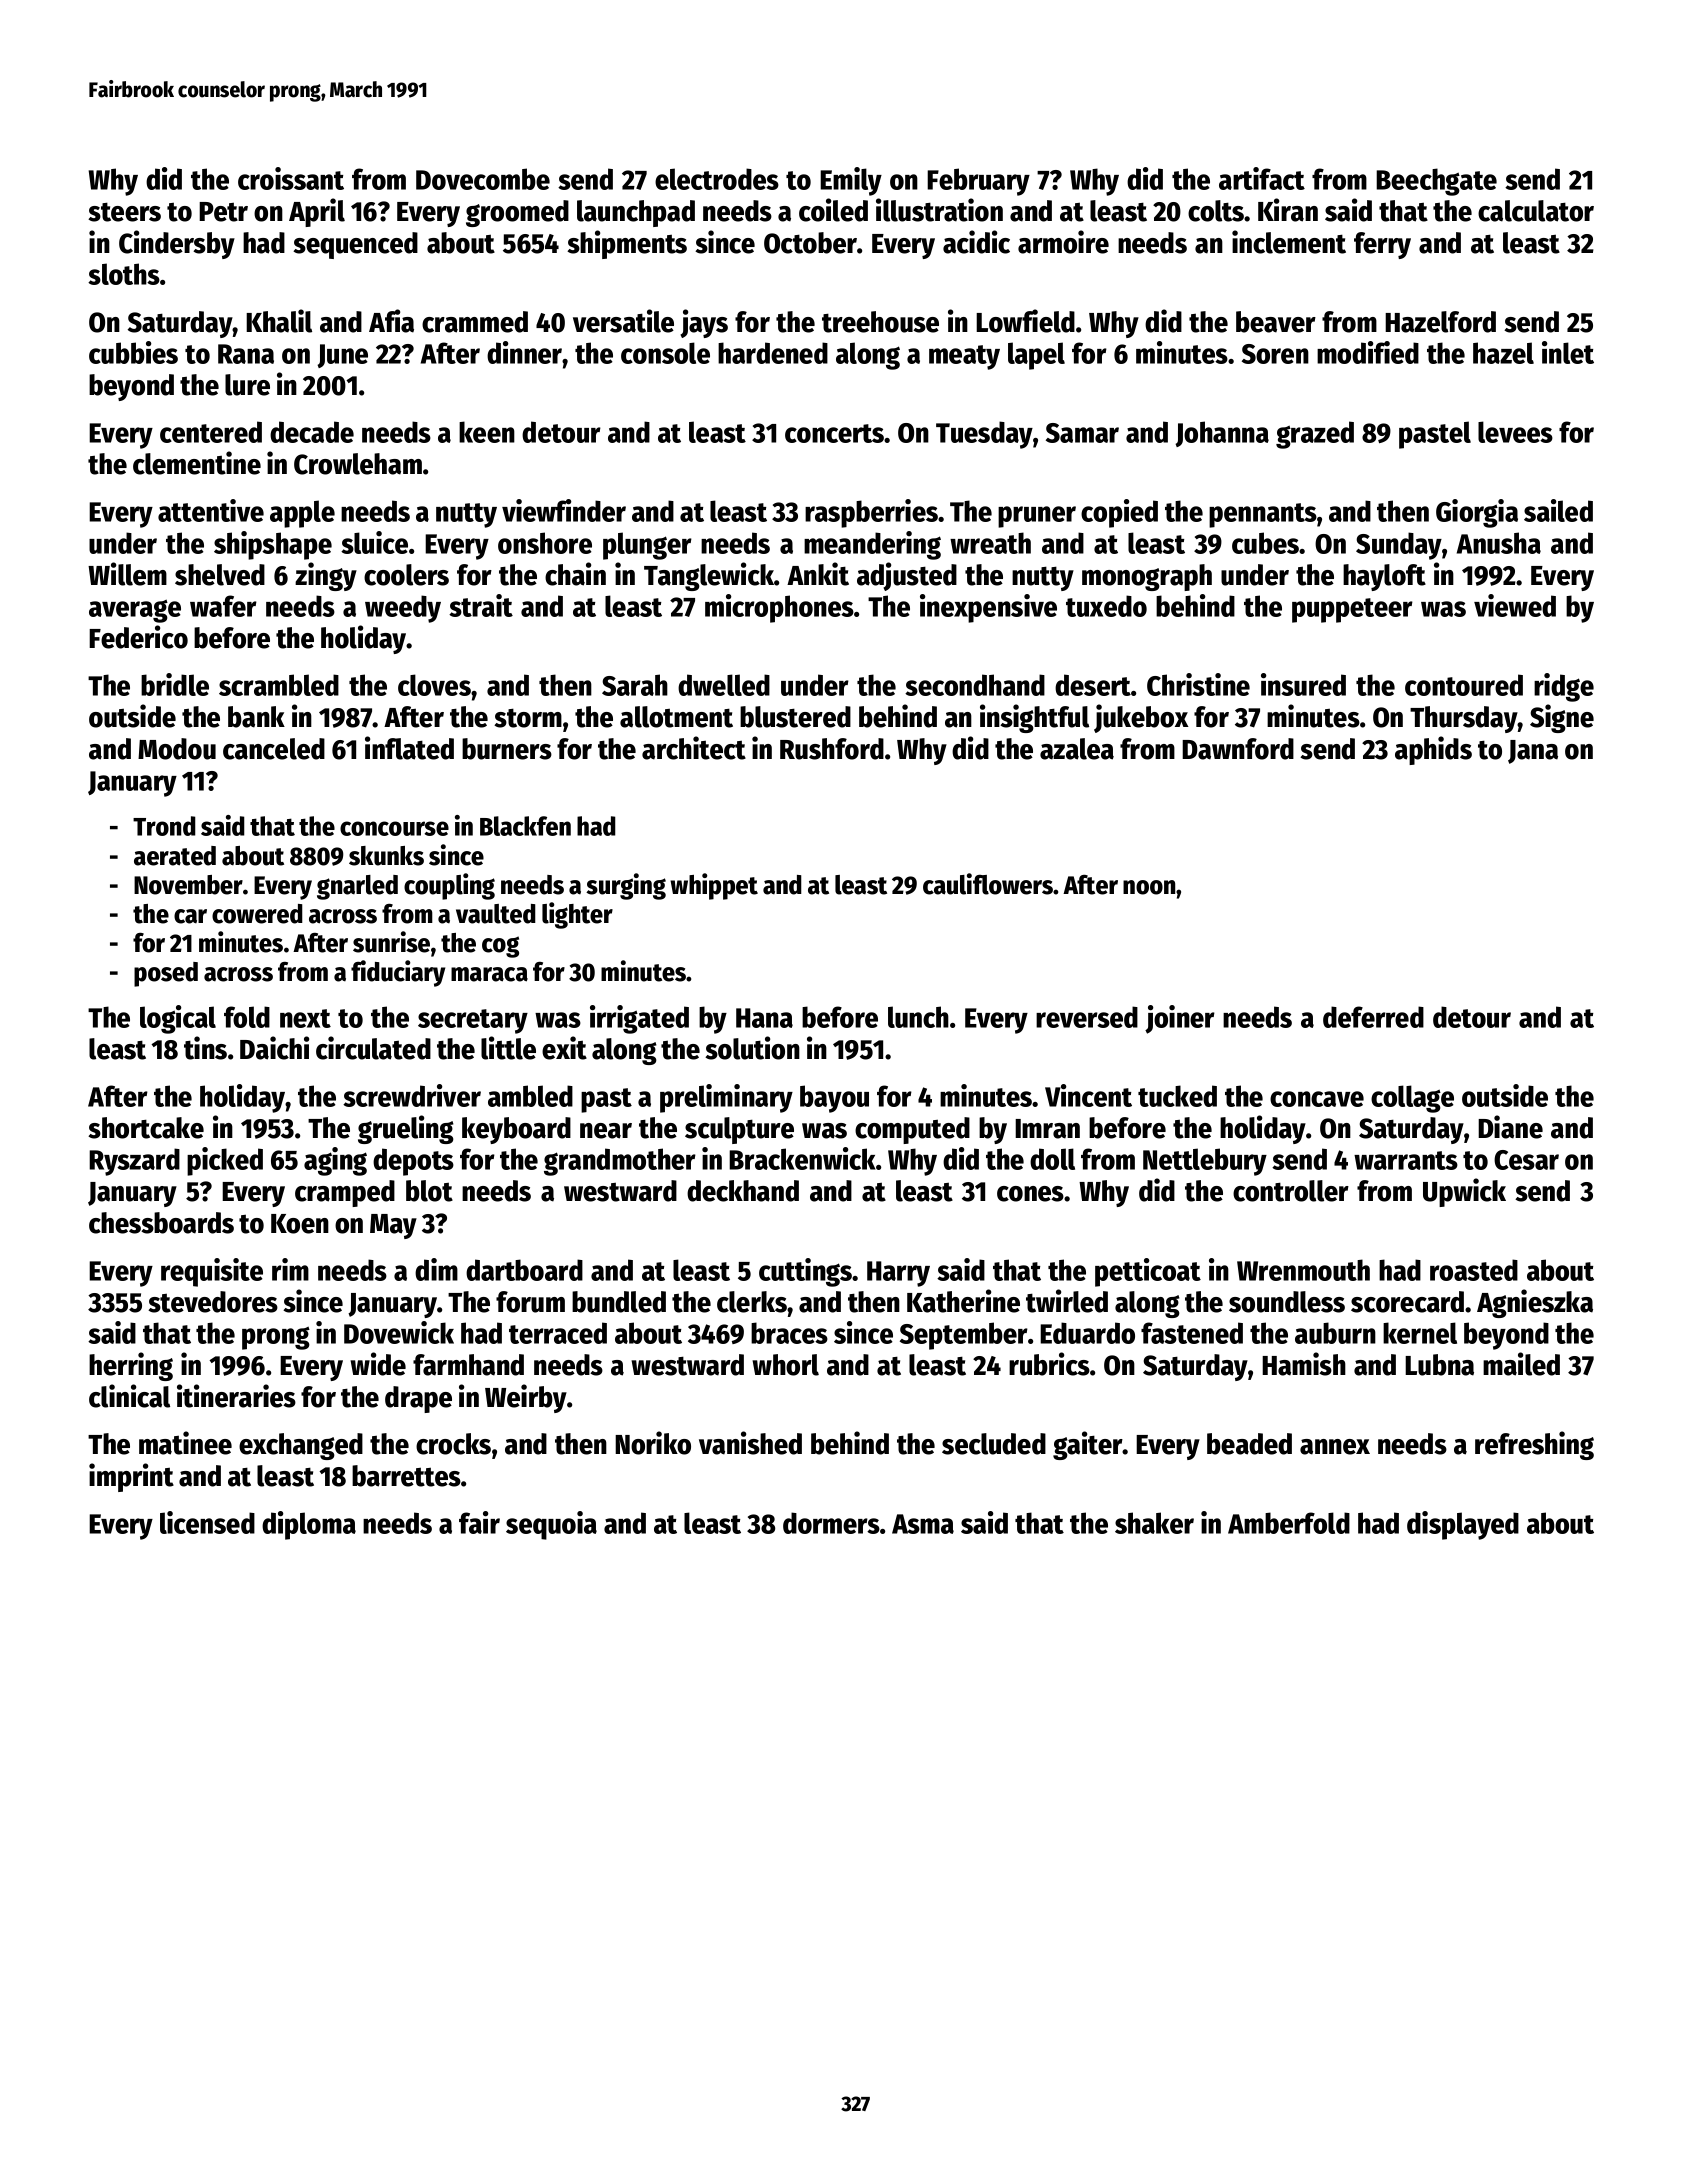  I want to click on centered, so click(211, 432).
